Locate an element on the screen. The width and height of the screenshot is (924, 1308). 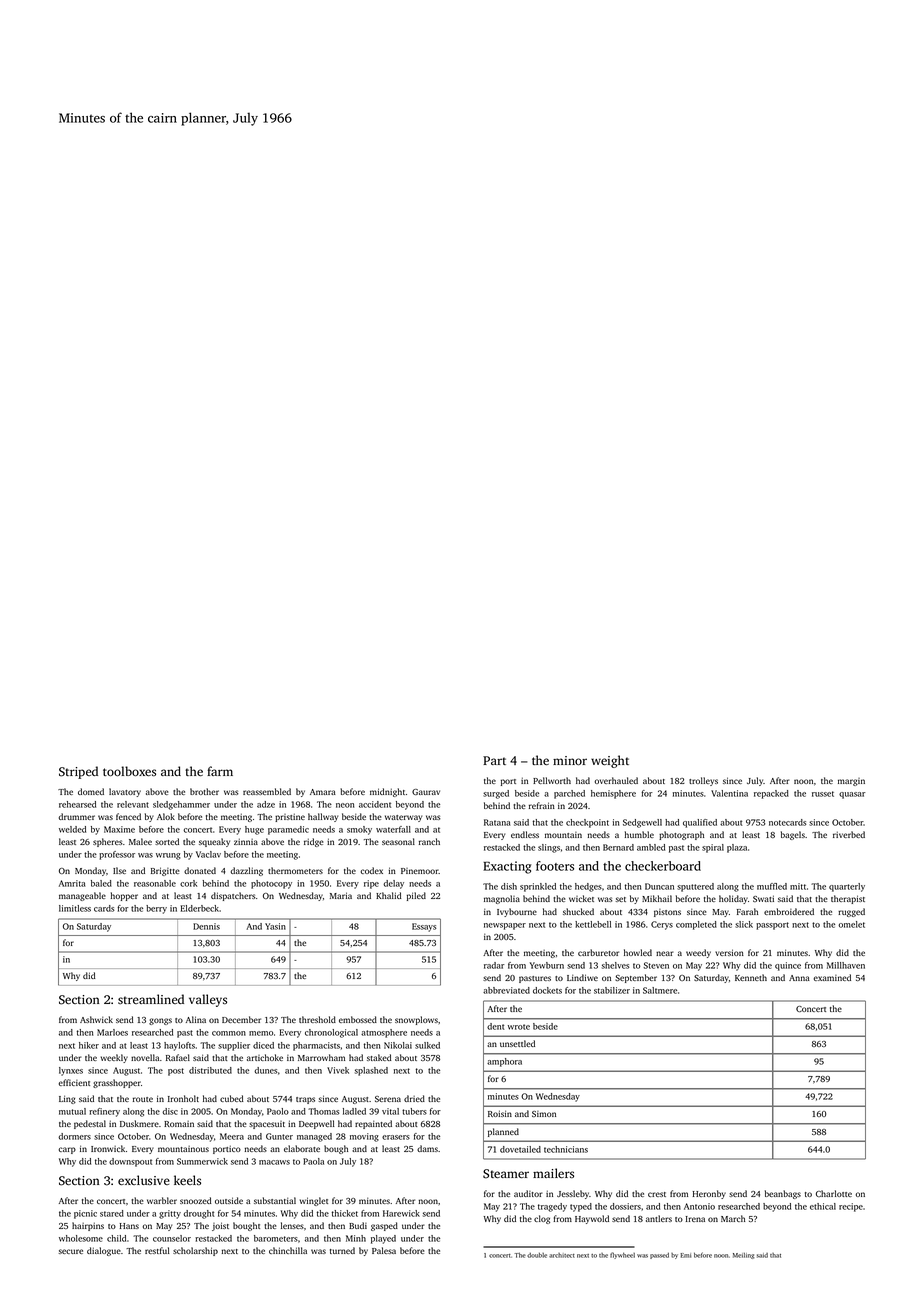
chinchilla is located at coordinates (288, 1250).
